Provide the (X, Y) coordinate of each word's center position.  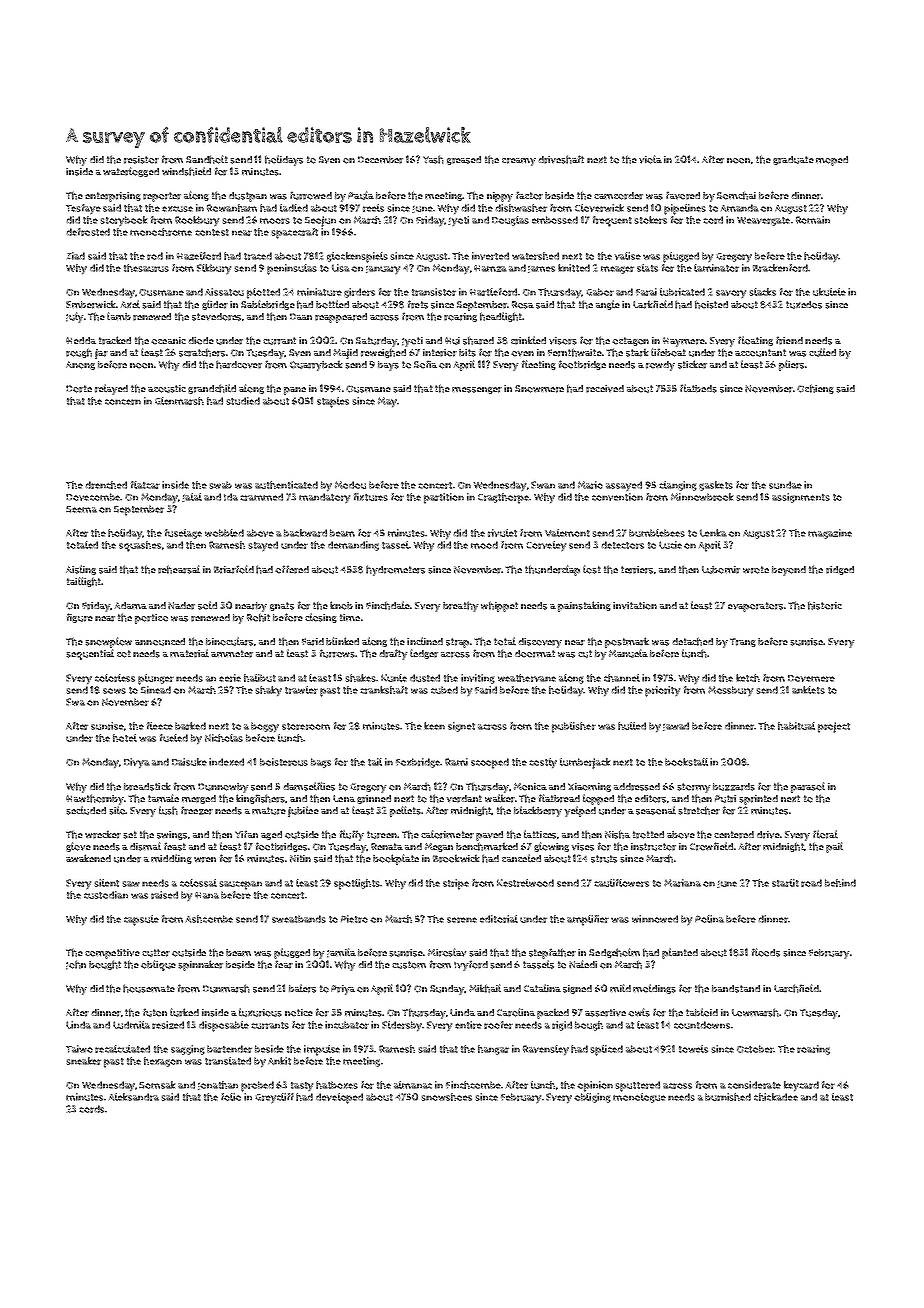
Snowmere (539, 389)
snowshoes (446, 1097)
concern (123, 402)
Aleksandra (134, 1097)
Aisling (81, 570)
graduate (793, 160)
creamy (519, 162)
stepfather (552, 953)
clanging (678, 486)
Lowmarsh (755, 1012)
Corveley (546, 546)
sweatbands (299, 919)
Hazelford (199, 256)
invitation (635, 606)
